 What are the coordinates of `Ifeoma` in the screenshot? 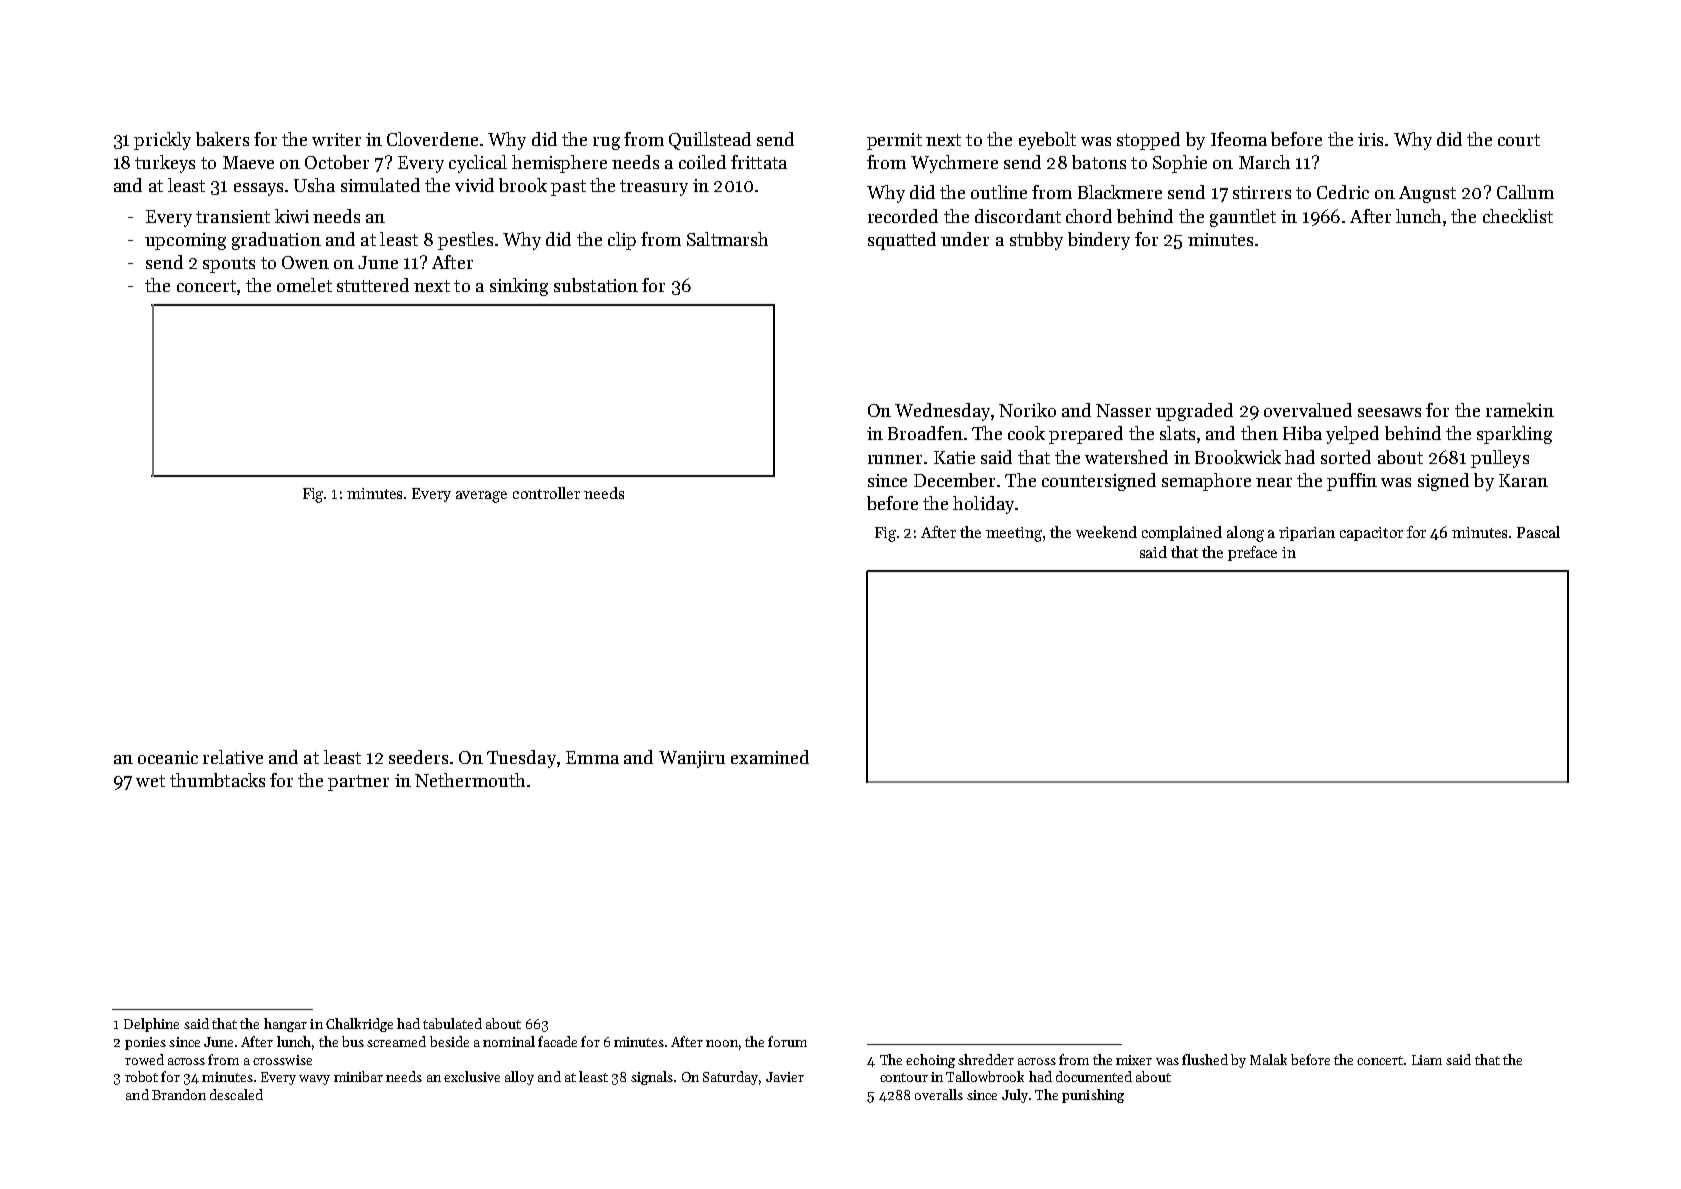 It's located at (1239, 139).
